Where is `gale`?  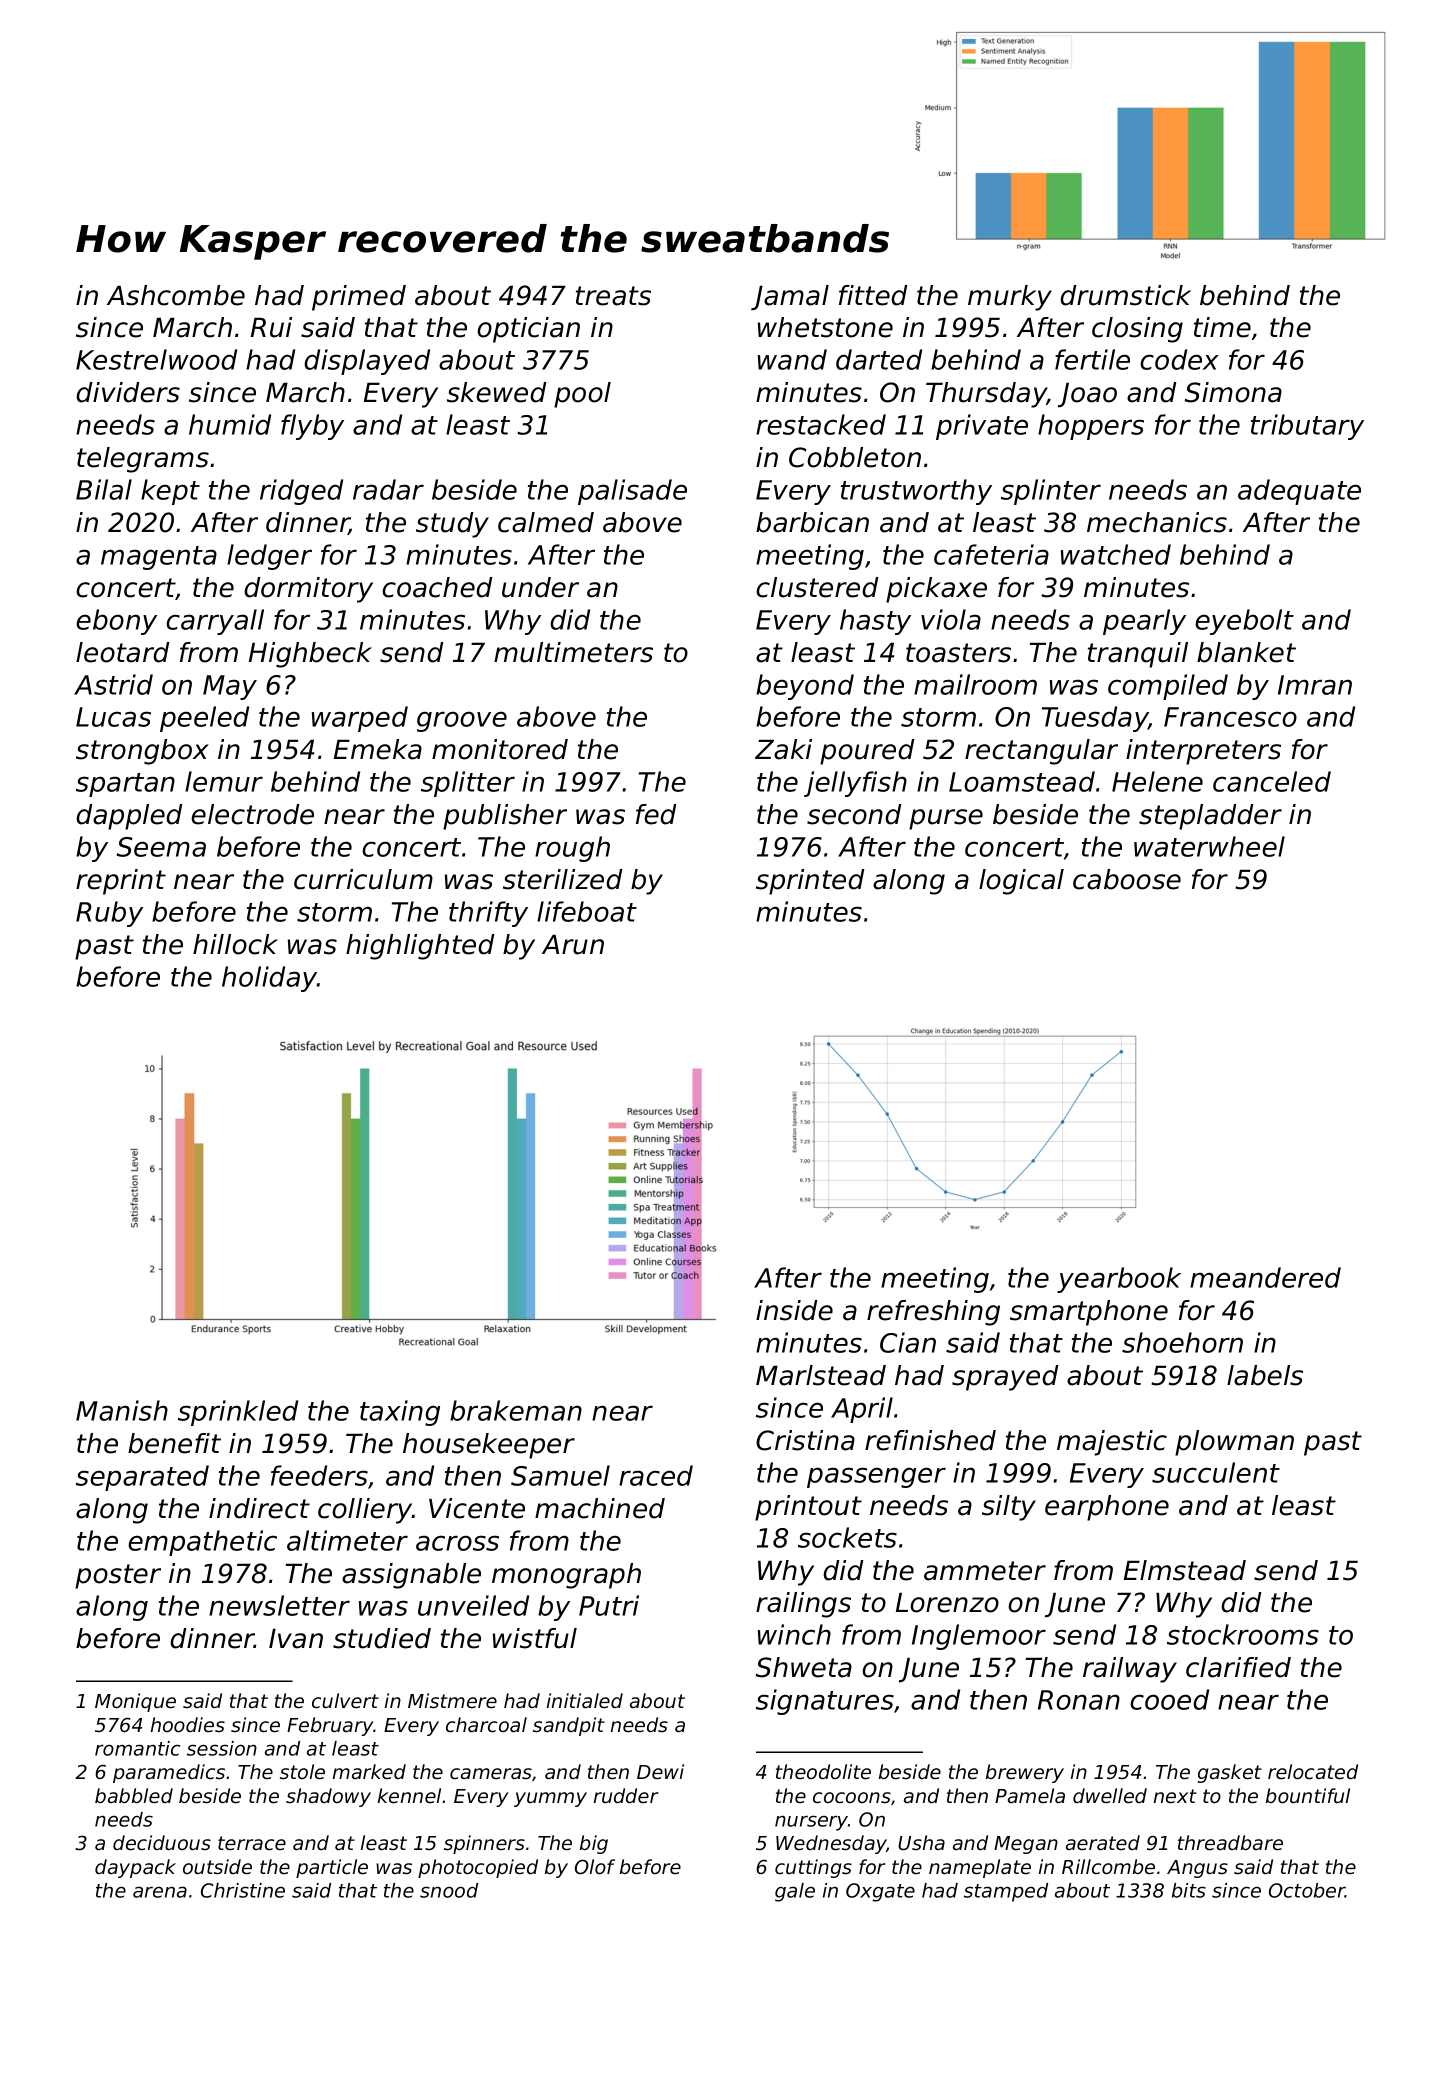
gale is located at coordinates (795, 1892).
